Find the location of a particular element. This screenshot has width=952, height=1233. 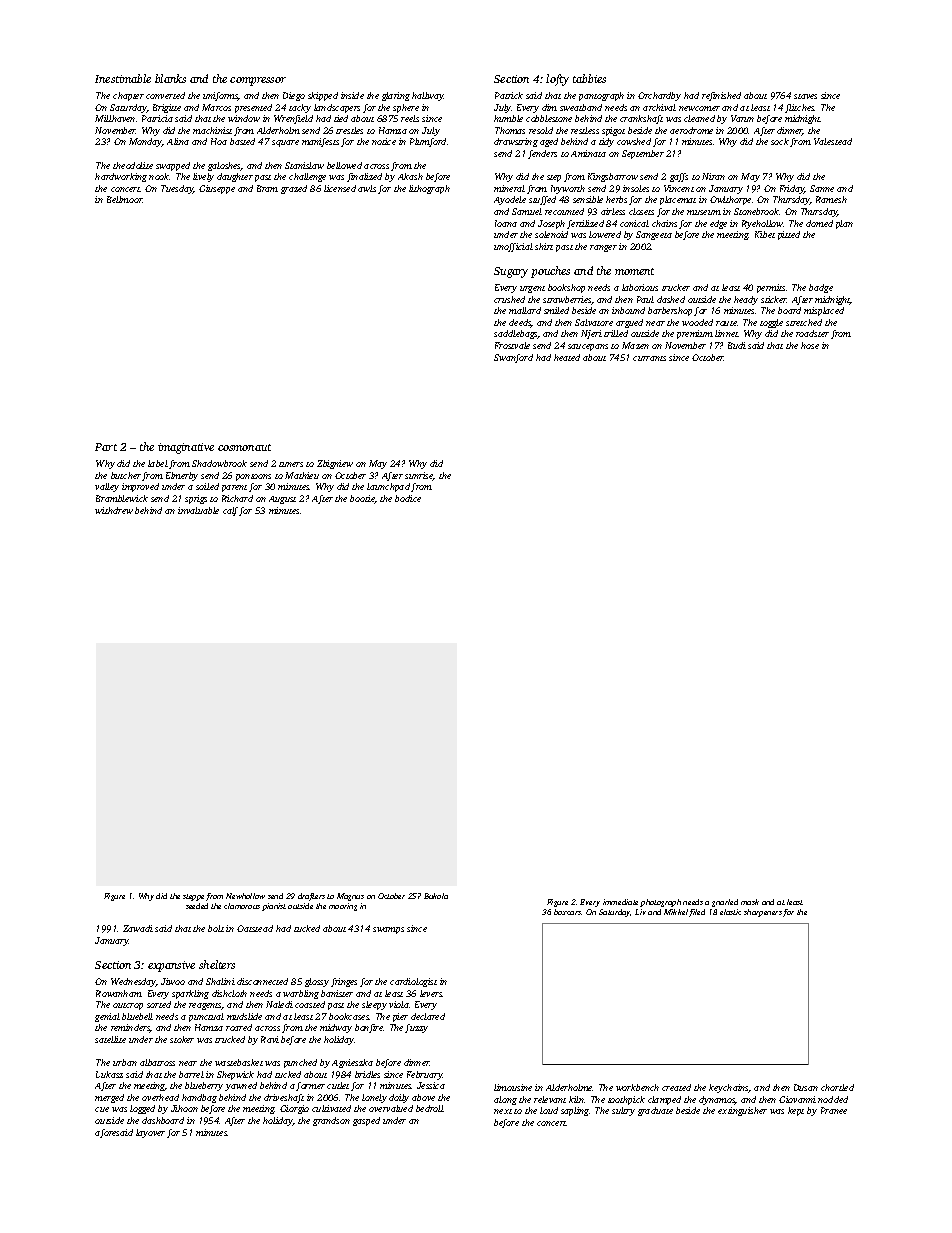

Wednesday is located at coordinates (133, 982).
